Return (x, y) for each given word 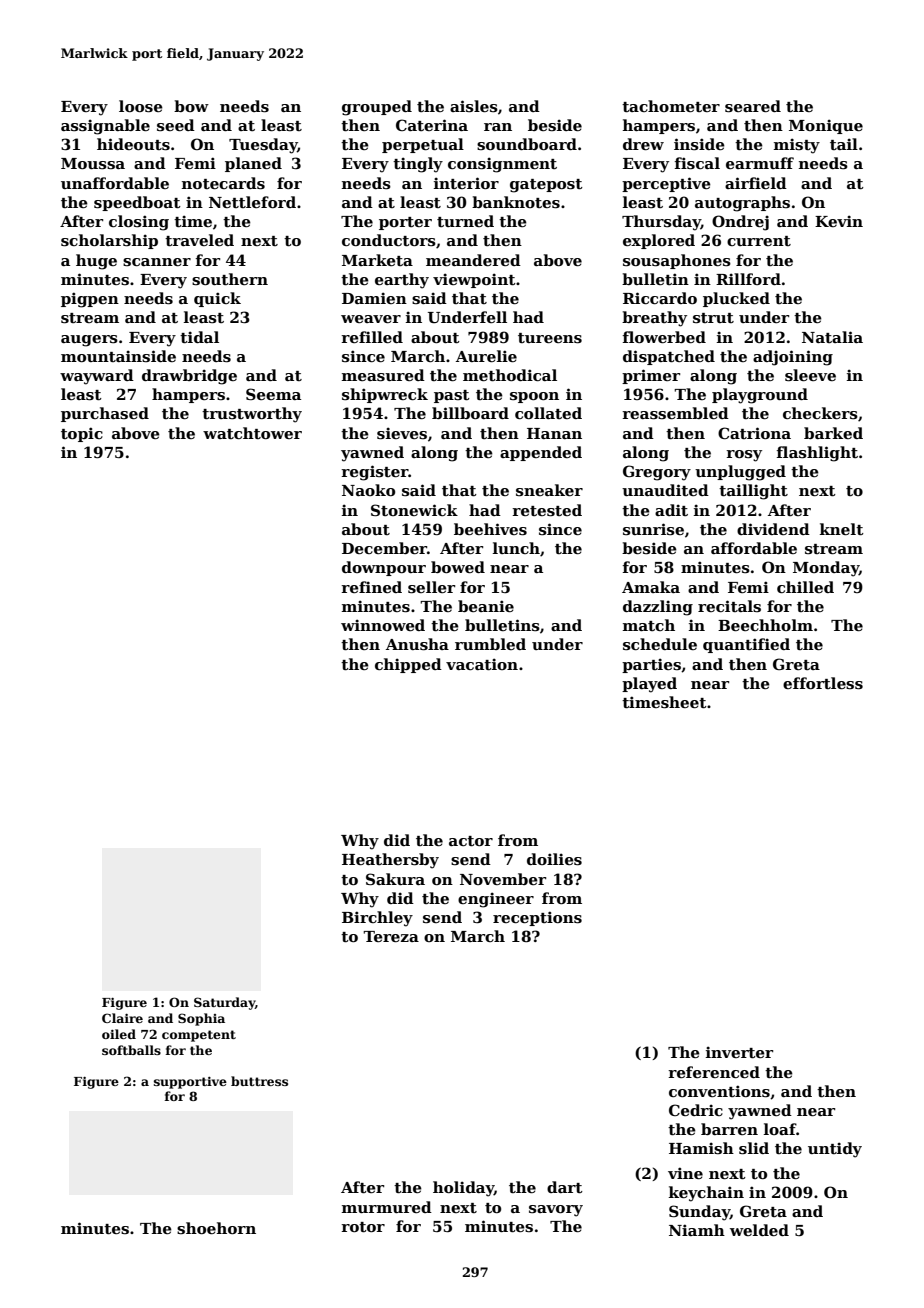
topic (82, 434)
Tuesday (263, 146)
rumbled (490, 644)
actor (471, 841)
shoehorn (216, 1228)
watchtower (252, 433)
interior (466, 183)
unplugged (740, 473)
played (649, 685)
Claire (122, 1018)
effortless (823, 683)
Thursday (661, 223)
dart (565, 1187)
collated (548, 413)
